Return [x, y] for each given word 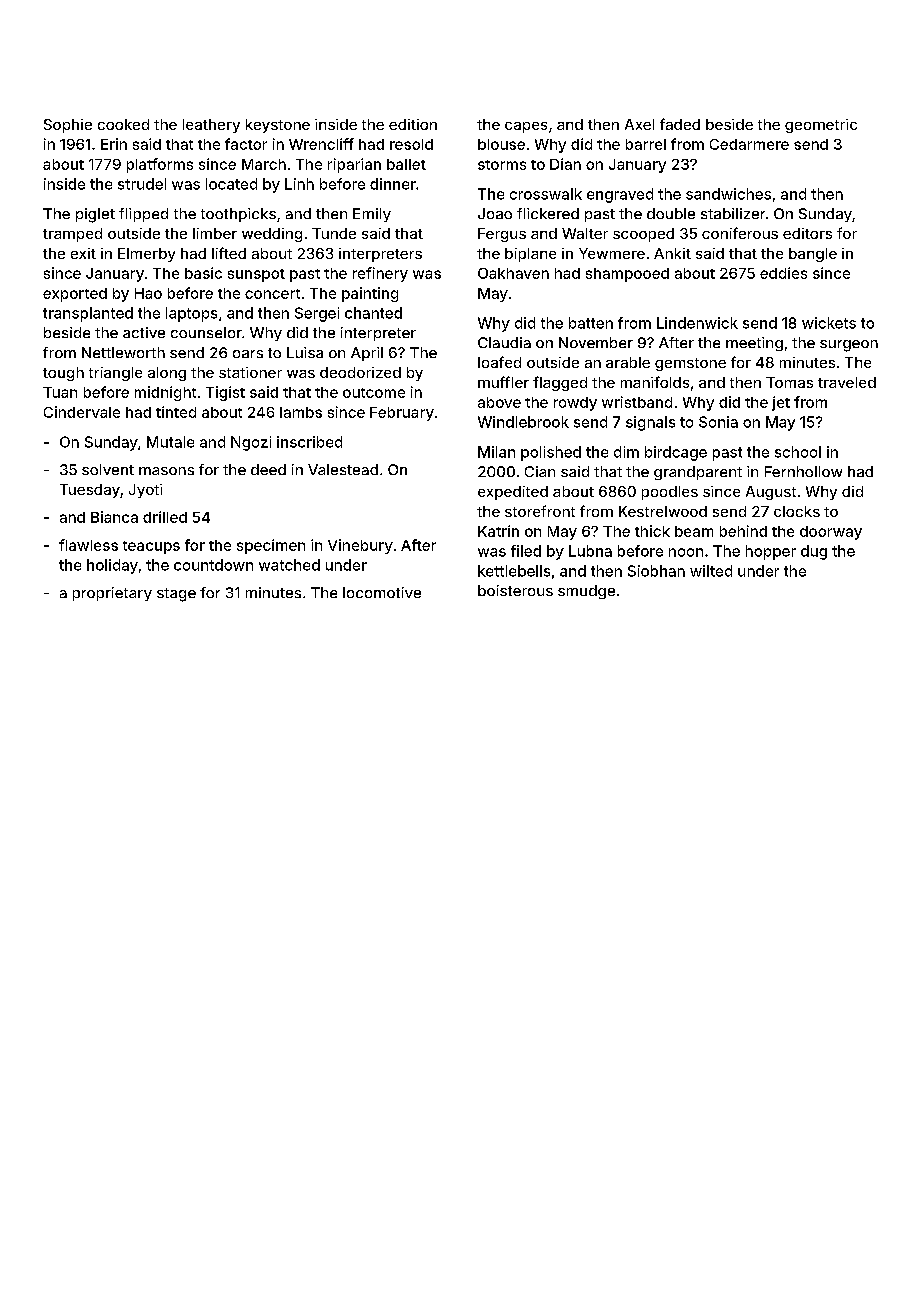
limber [215, 233]
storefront [540, 511]
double [671, 213]
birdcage [676, 453]
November [596, 342]
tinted [176, 412]
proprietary [112, 594]
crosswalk [546, 194]
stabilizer [733, 213]
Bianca [114, 517]
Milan [496, 452]
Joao [495, 213]
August [771, 493]
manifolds [655, 382]
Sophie [68, 126]
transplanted [88, 314]
